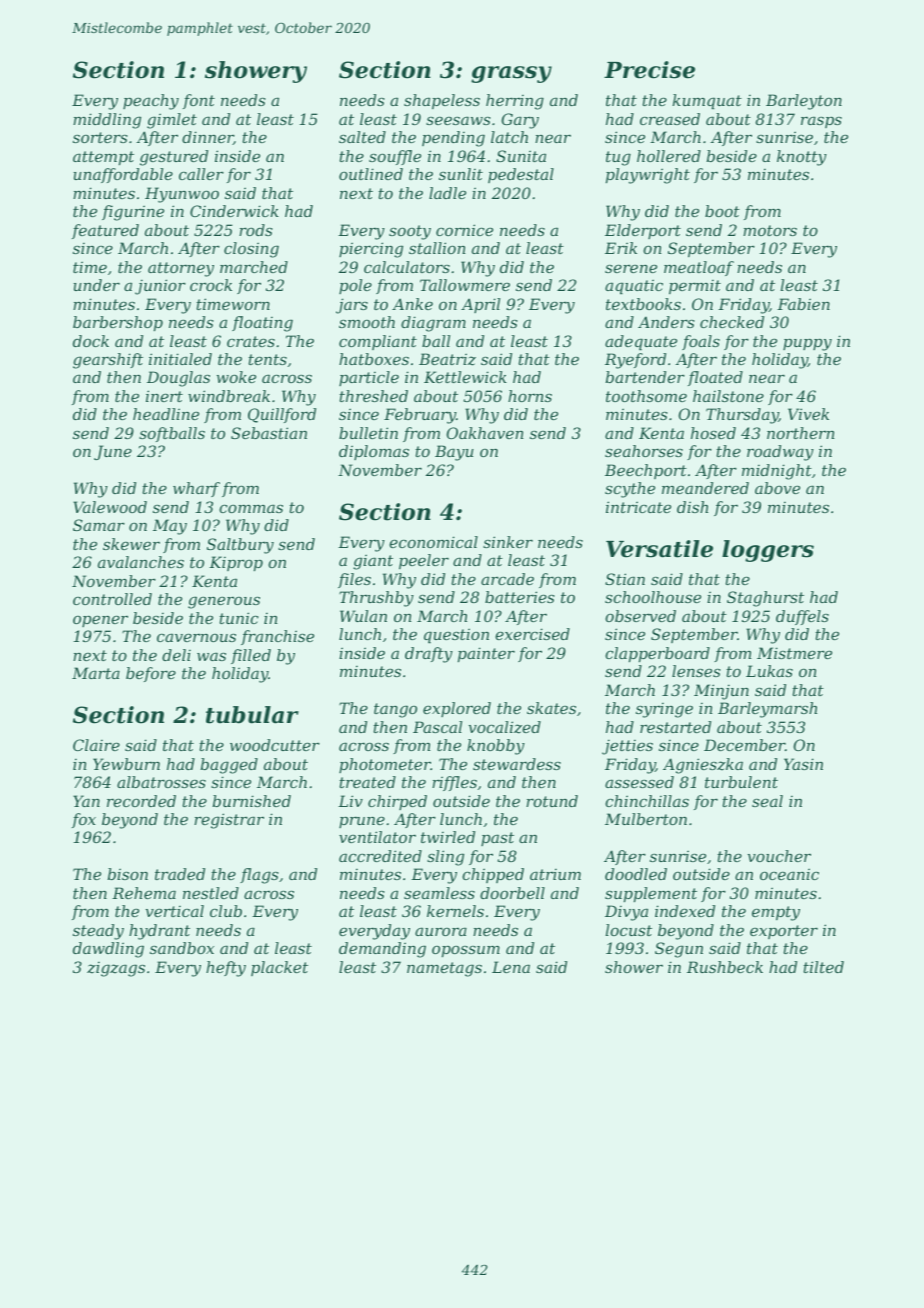  Describe the element at coordinates (767, 710) in the screenshot. I see `Barleymarsh` at that location.
